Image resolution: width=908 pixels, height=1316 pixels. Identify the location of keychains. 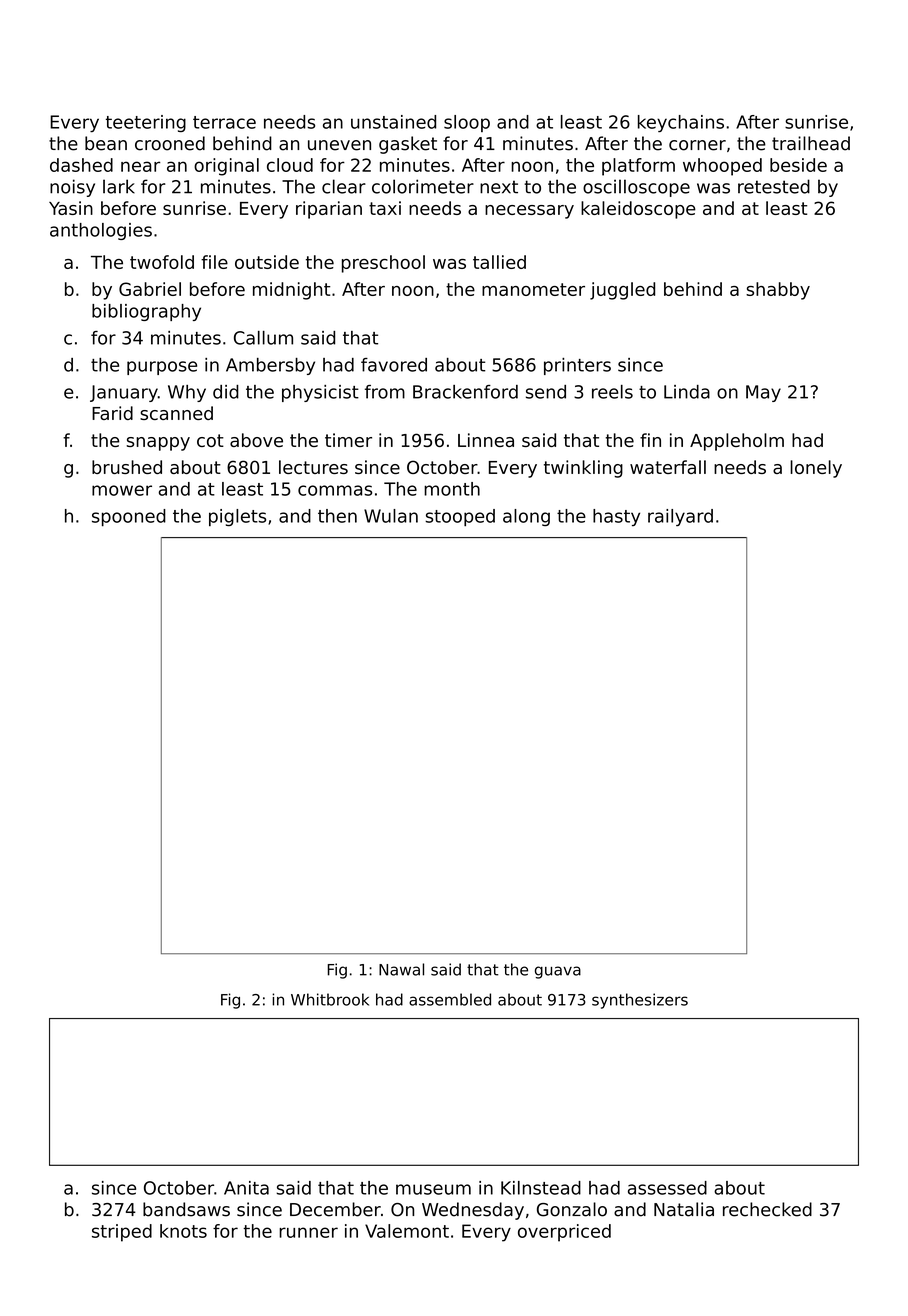
(681, 123).
